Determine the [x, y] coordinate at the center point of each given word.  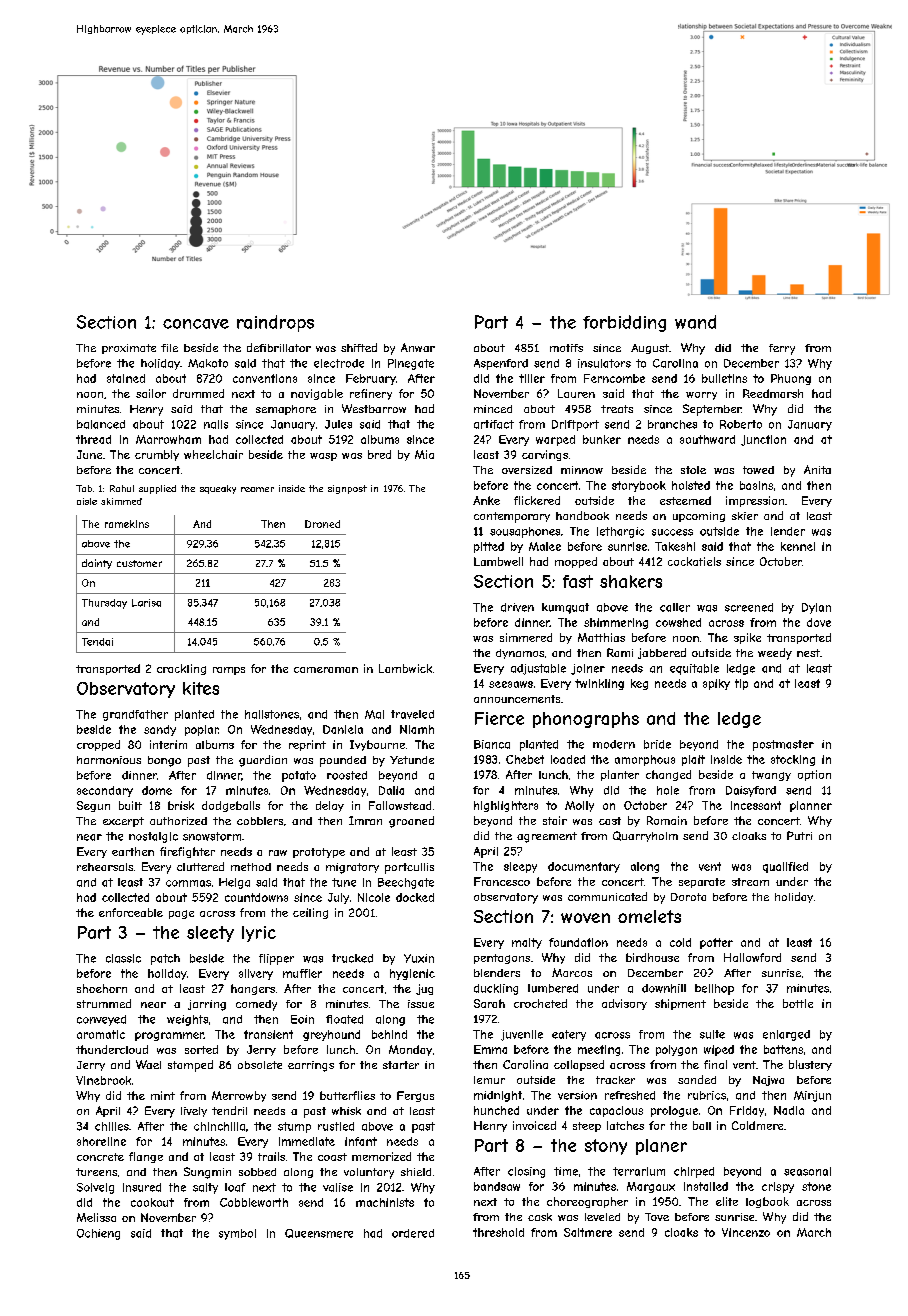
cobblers [260, 821]
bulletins [724, 378]
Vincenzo [746, 1232]
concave [196, 324]
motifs [566, 348]
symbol [237, 1234]
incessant [756, 805]
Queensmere [319, 1233]
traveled [412, 714]
